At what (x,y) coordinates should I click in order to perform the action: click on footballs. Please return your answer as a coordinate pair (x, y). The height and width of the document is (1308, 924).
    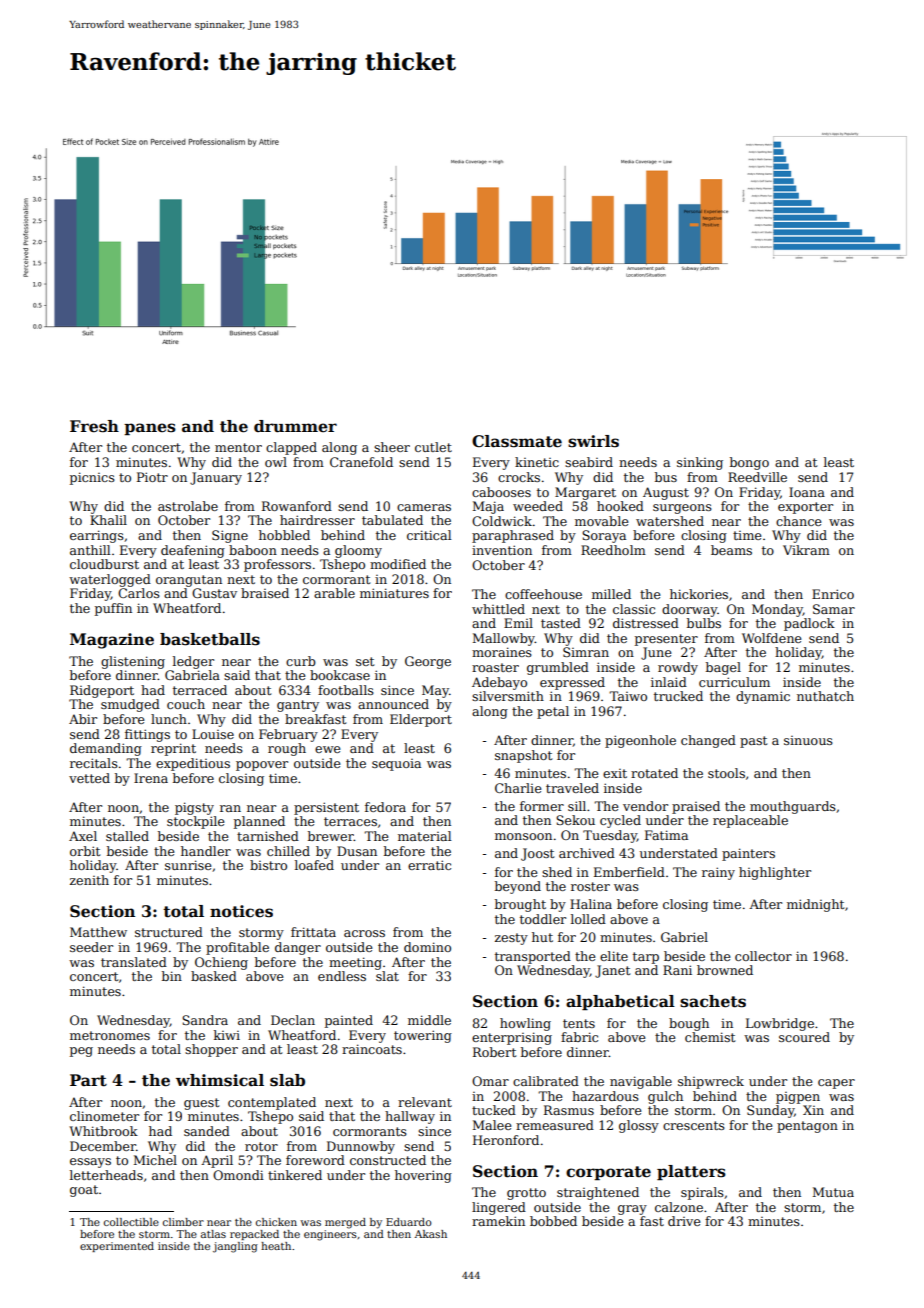
    Looking at the image, I should click on (346, 690).
